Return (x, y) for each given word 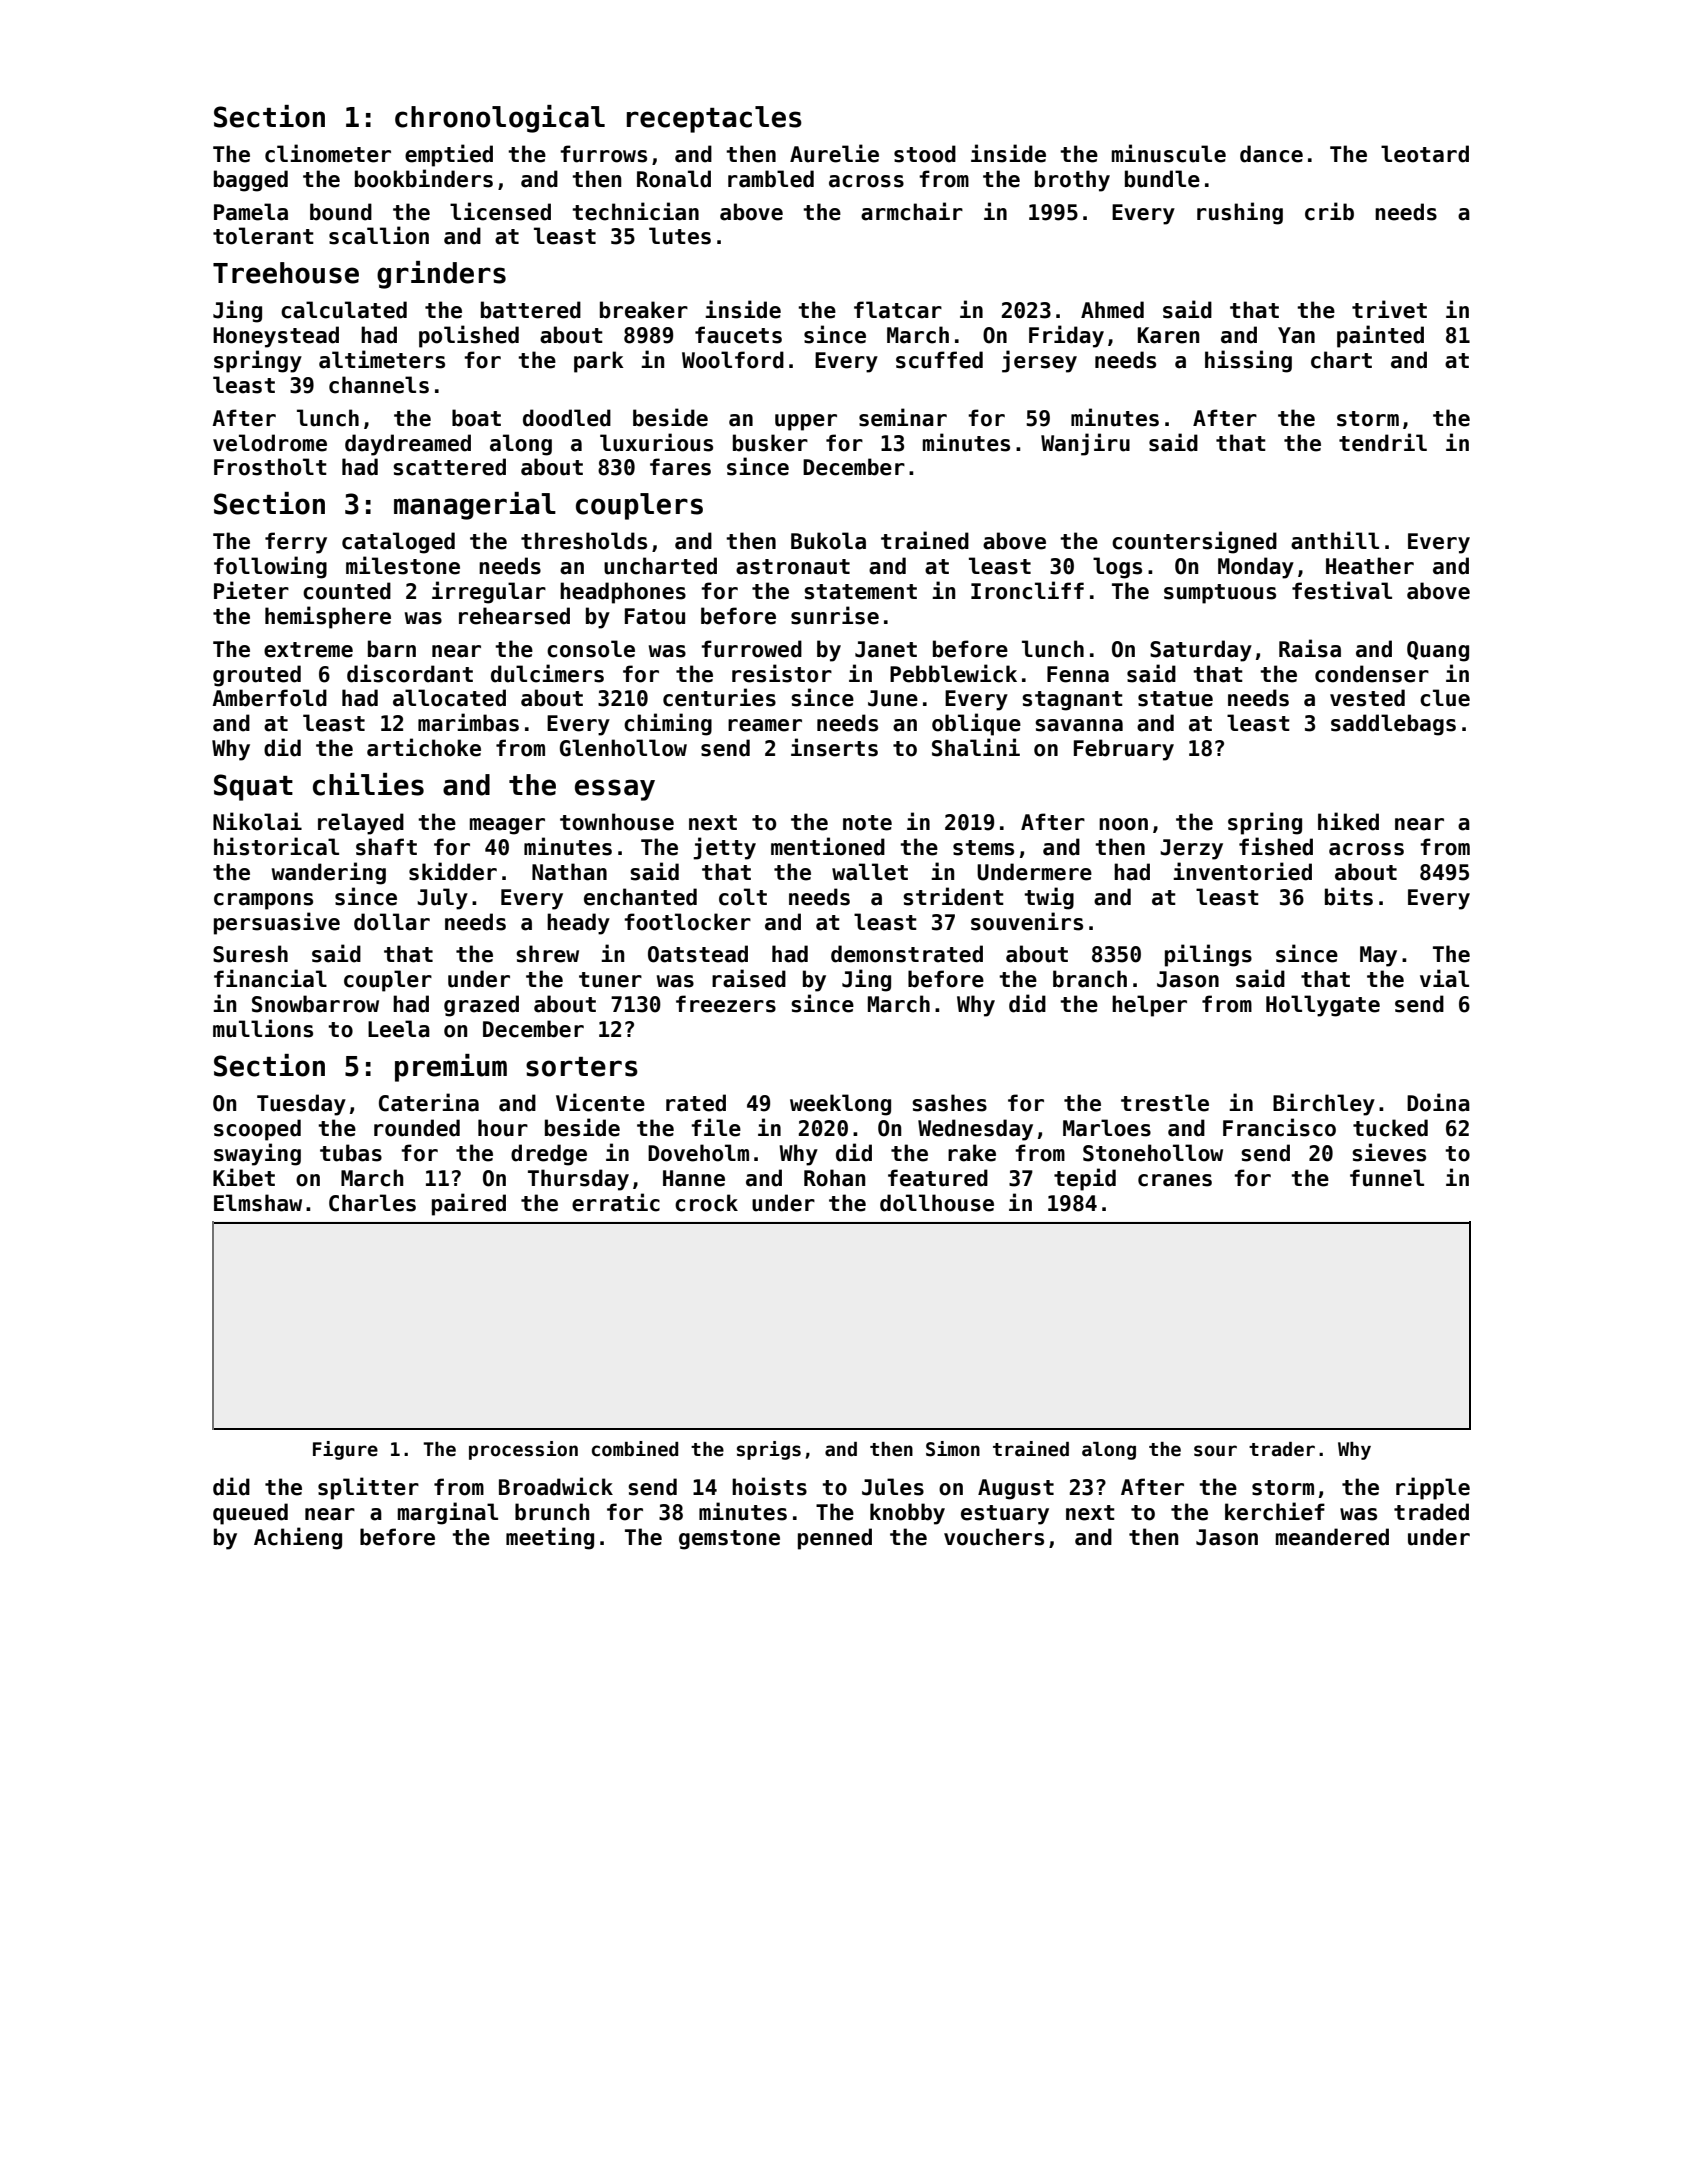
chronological (500, 119)
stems (983, 848)
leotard (1425, 154)
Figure (345, 1450)
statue (1175, 699)
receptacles (714, 119)
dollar (392, 922)
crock (706, 1203)
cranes (1175, 1180)
